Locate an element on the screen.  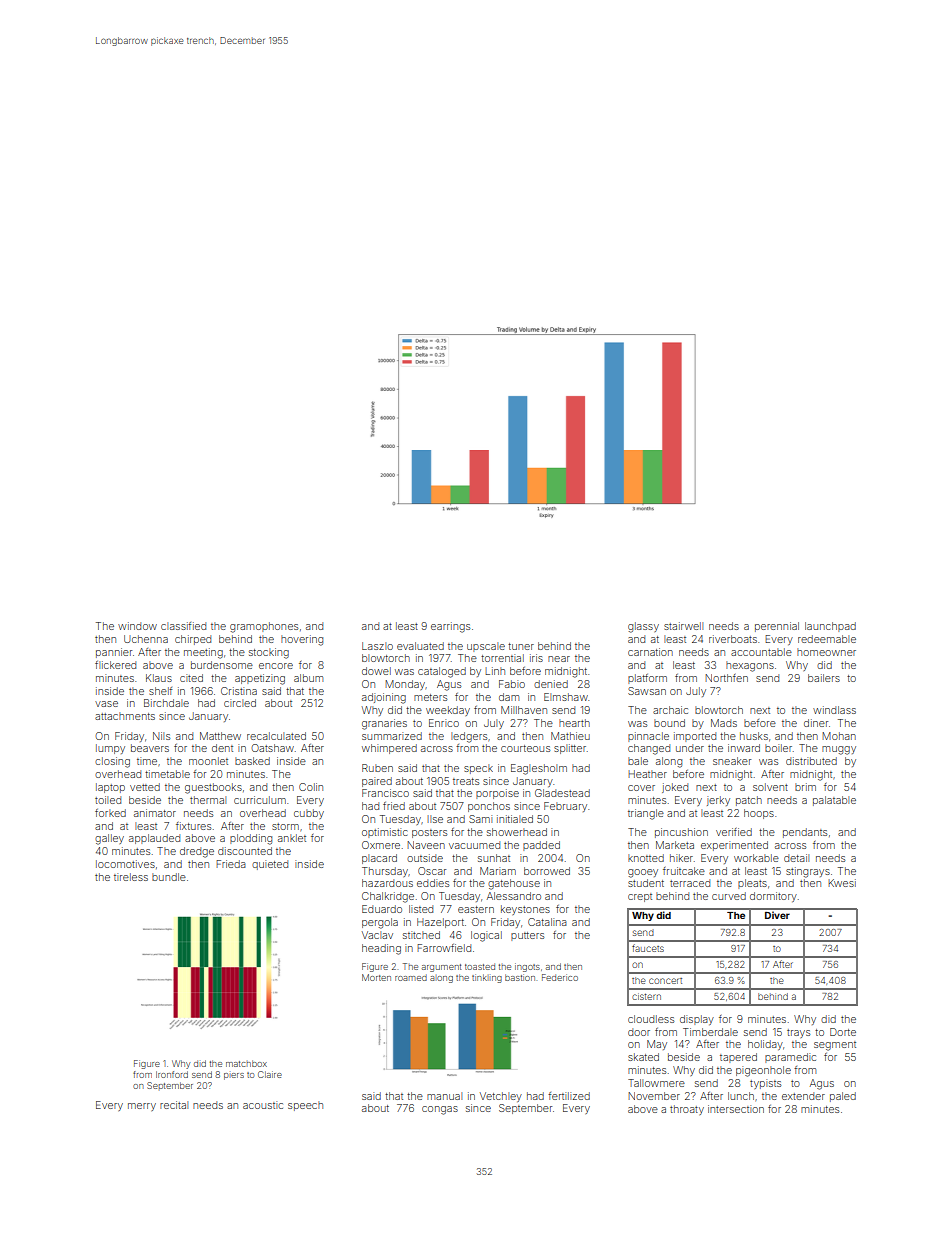
matchbox is located at coordinates (246, 1063).
